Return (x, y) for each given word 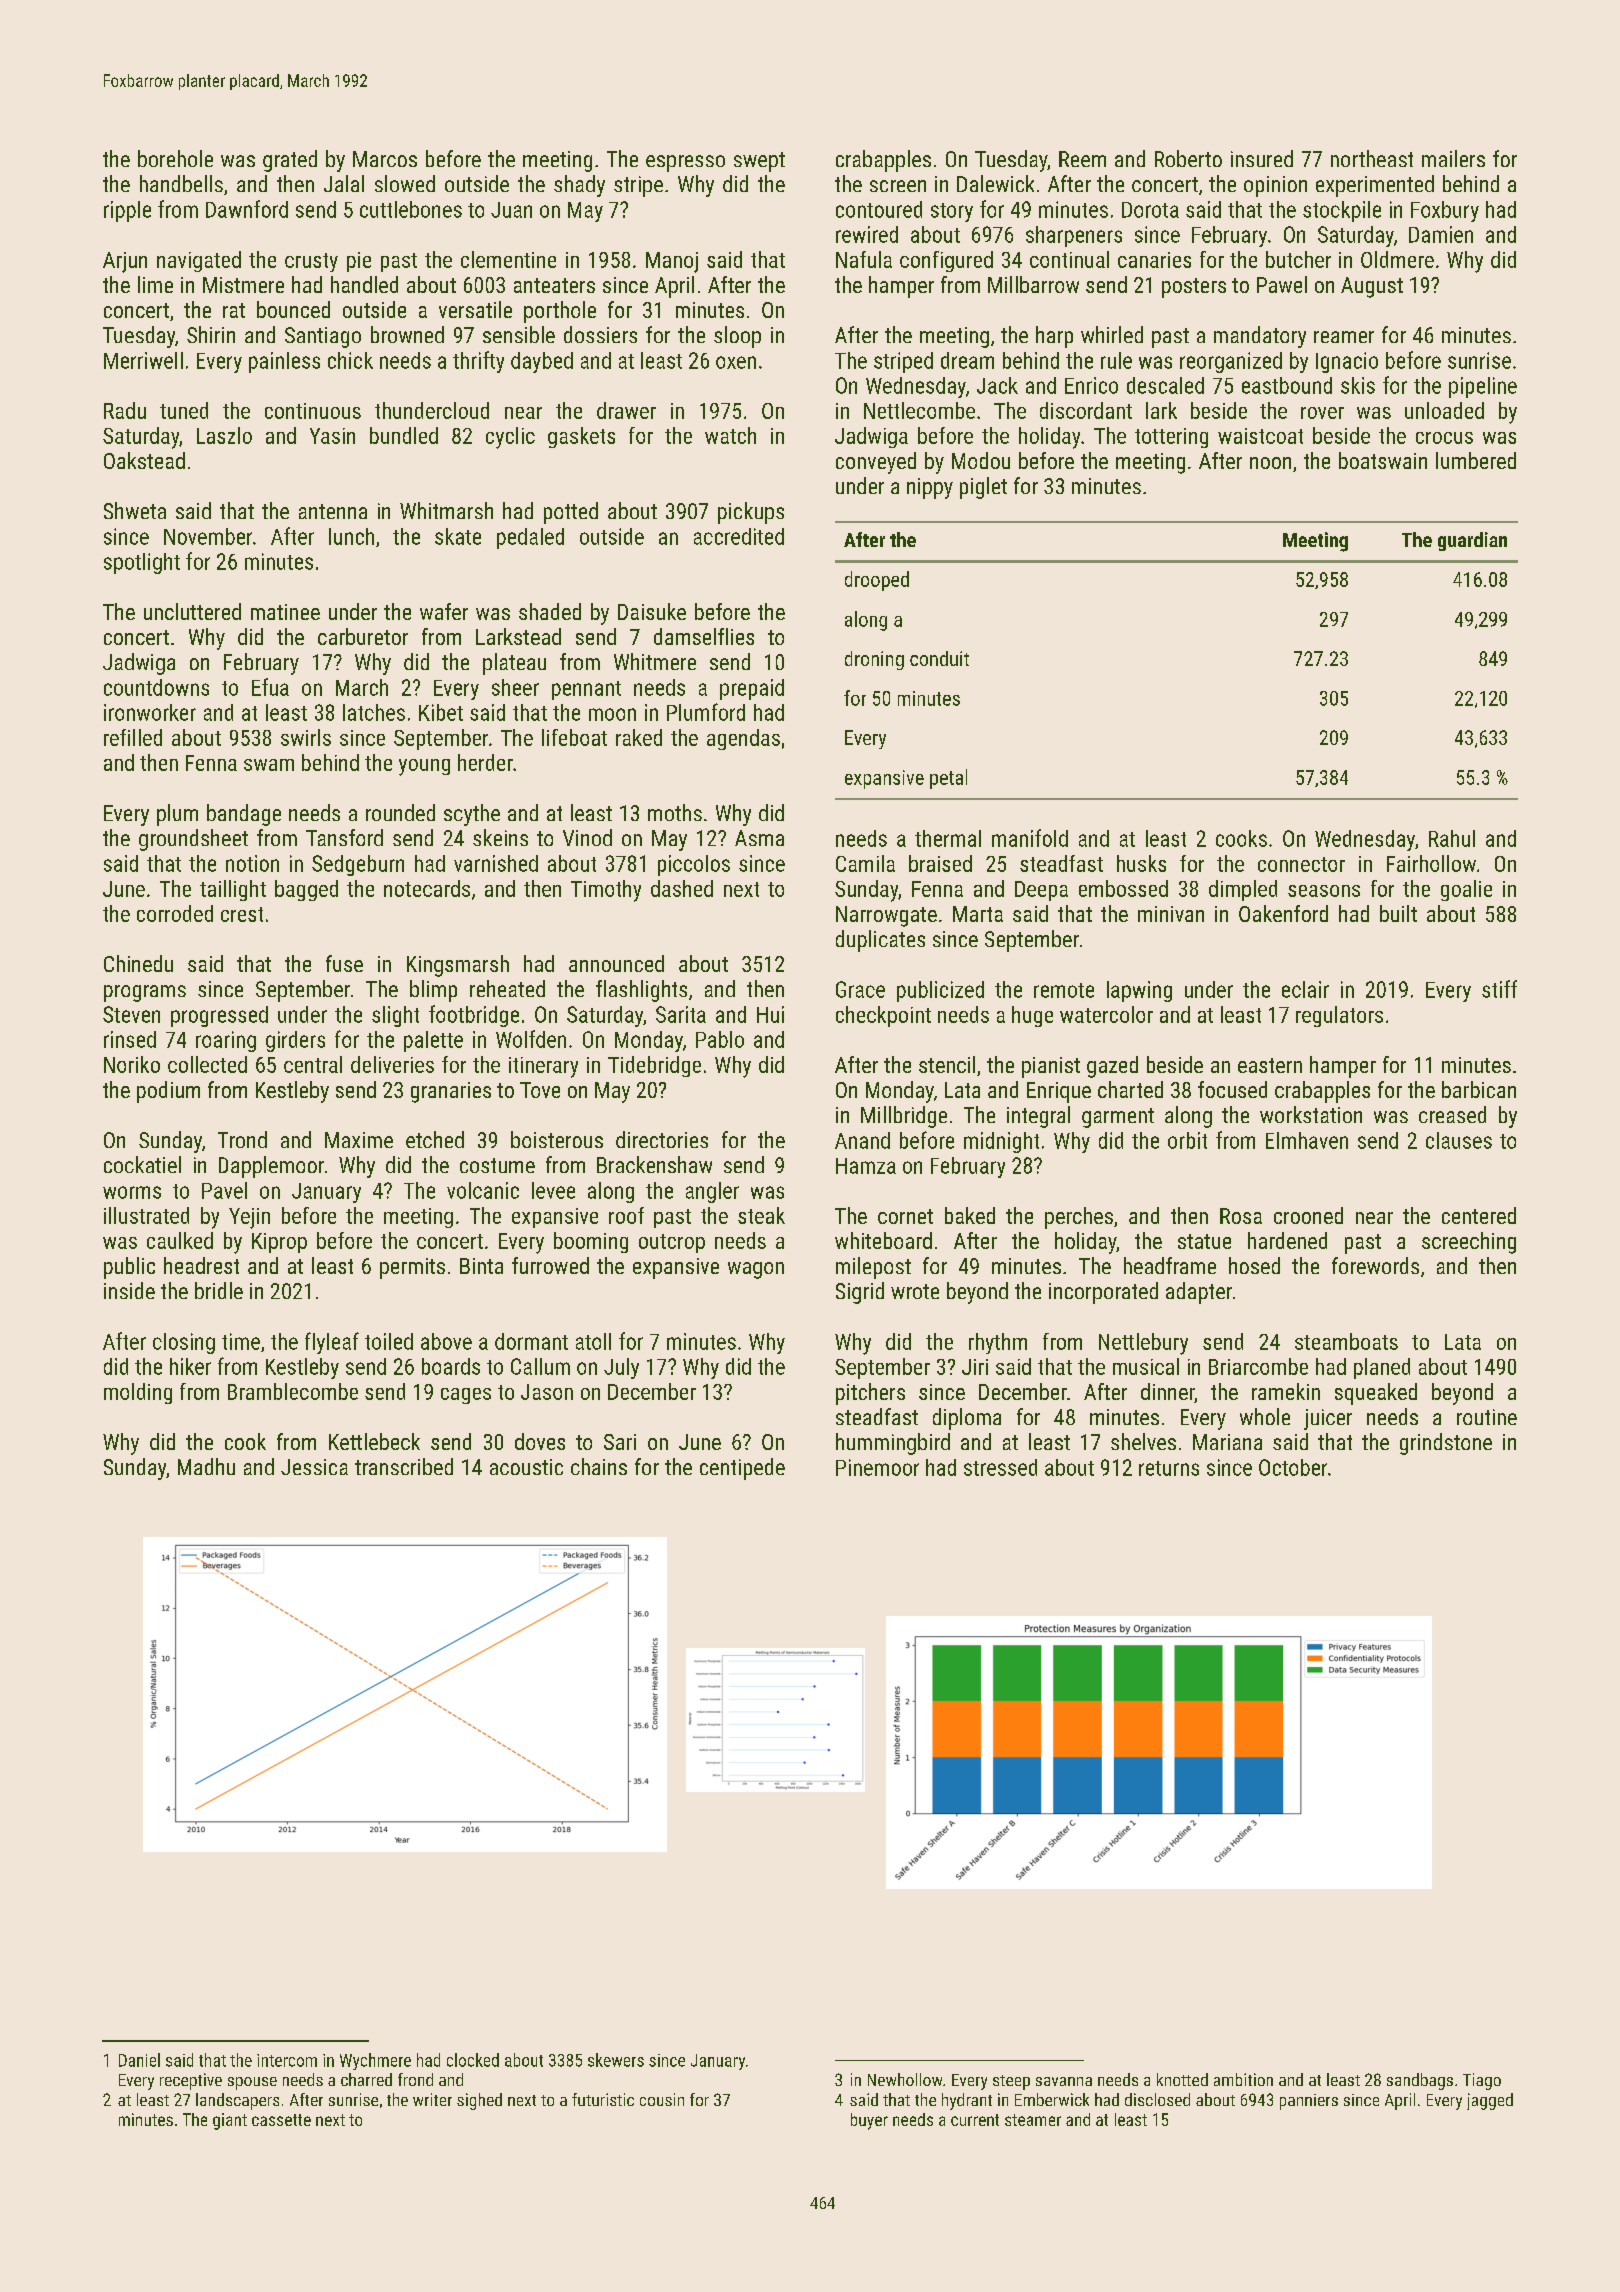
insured (1262, 158)
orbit (1187, 1140)
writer (432, 2099)
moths (675, 812)
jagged (1490, 2101)
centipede (742, 1469)
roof (626, 1215)
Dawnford (247, 209)
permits (412, 1268)
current (975, 2120)
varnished (496, 863)
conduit (939, 658)
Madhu (206, 1466)
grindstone (1446, 1444)
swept (759, 162)
